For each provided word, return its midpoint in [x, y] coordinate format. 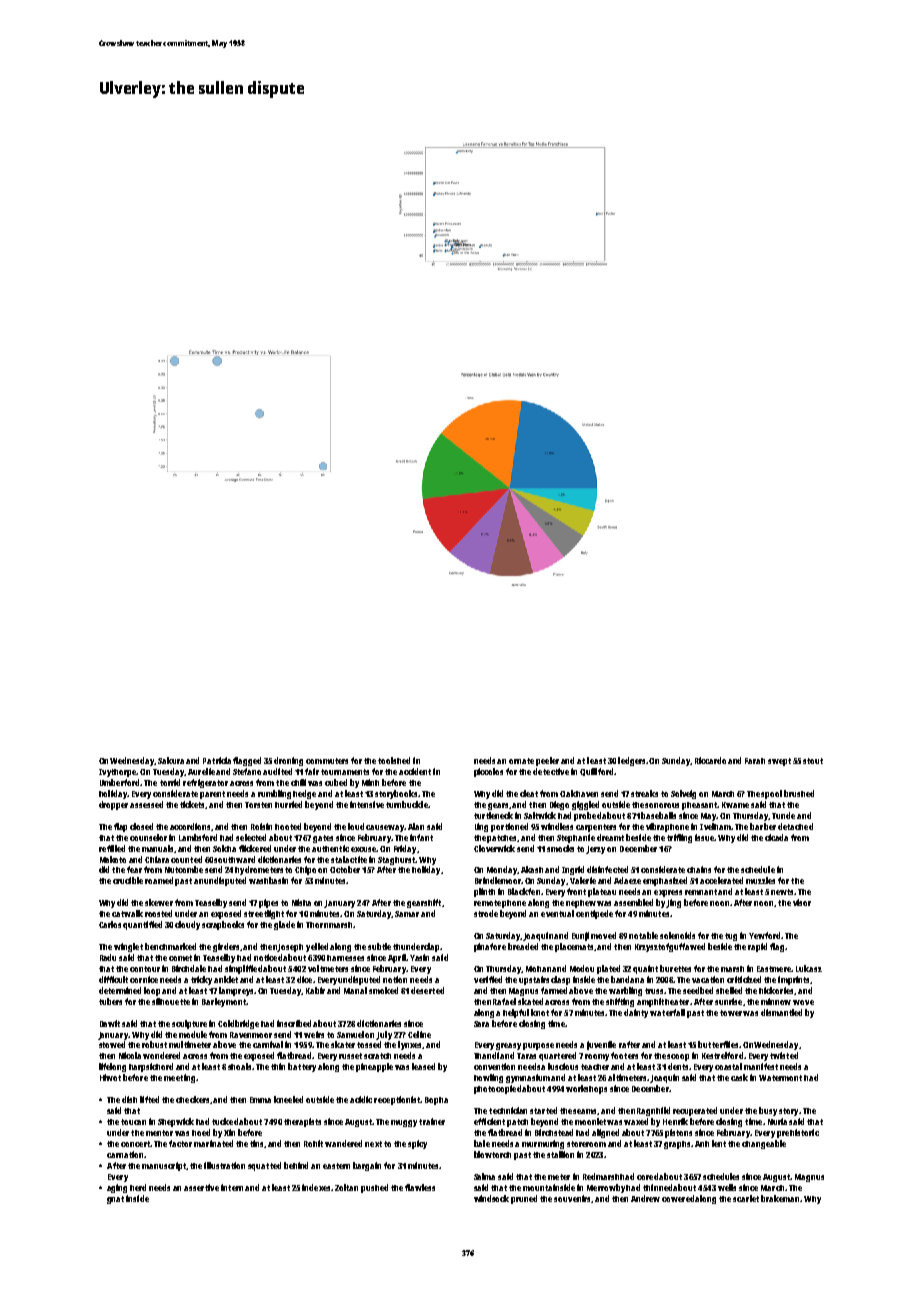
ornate [521, 761]
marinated [213, 1143]
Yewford [764, 935]
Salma [484, 1176]
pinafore [490, 947]
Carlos [110, 924]
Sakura [171, 760]
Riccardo [710, 760]
